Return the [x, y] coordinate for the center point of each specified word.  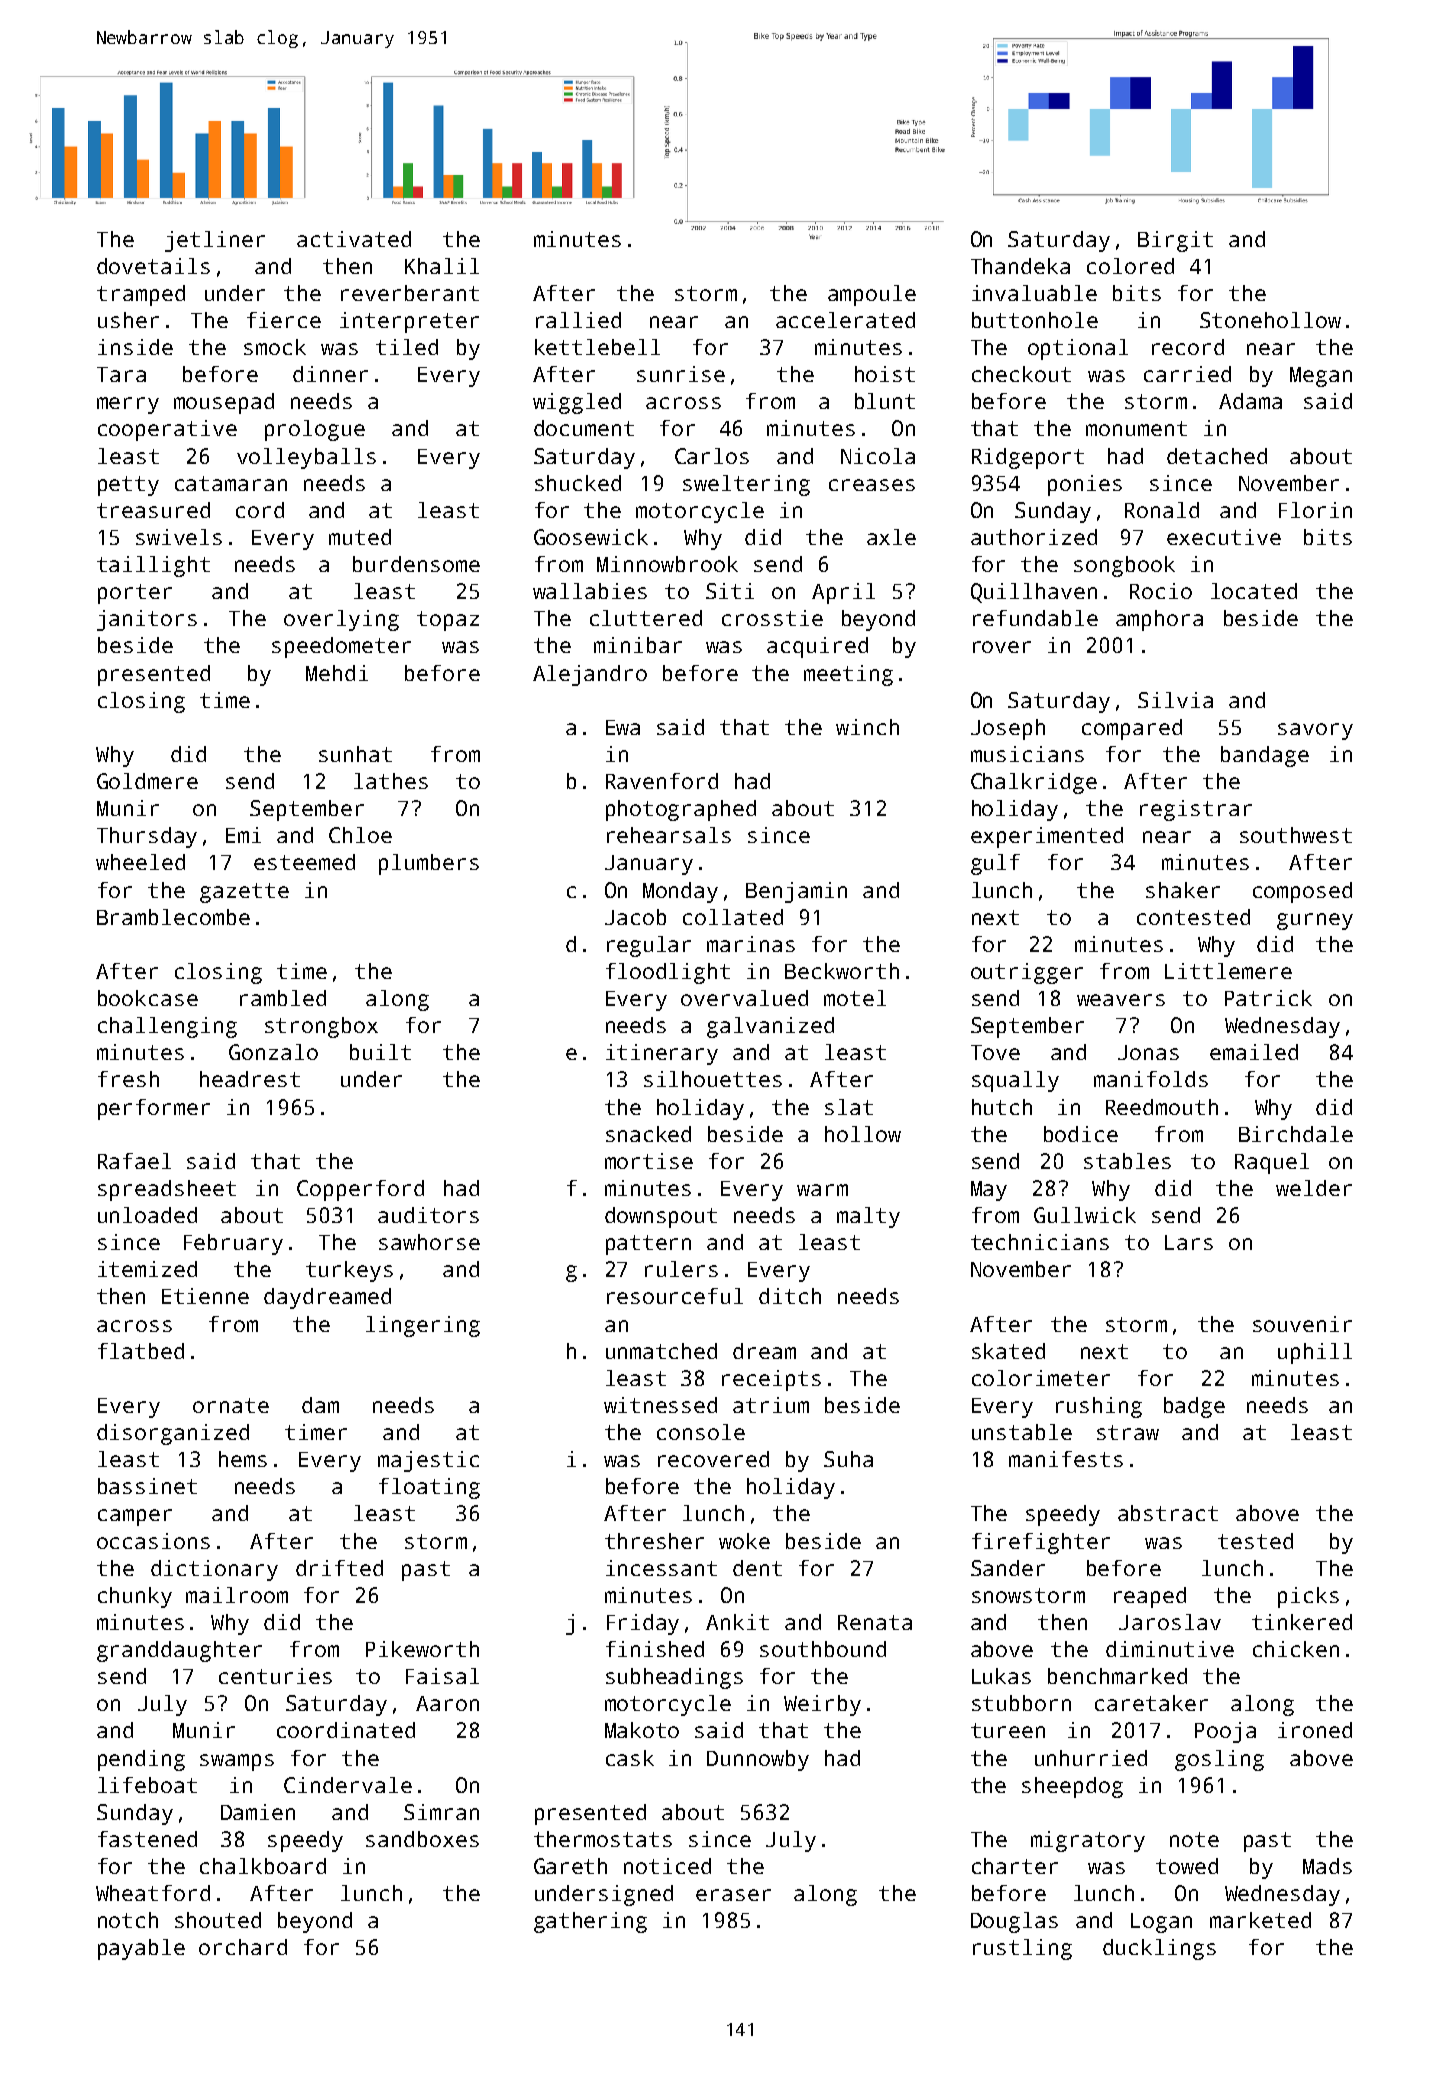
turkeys [349, 1271]
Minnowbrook [667, 564]
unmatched [661, 1351]
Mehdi [337, 673]
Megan [1321, 377]
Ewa [623, 727]
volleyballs [306, 458]
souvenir [1302, 1324]
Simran [441, 1812]
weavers [1121, 1000]
